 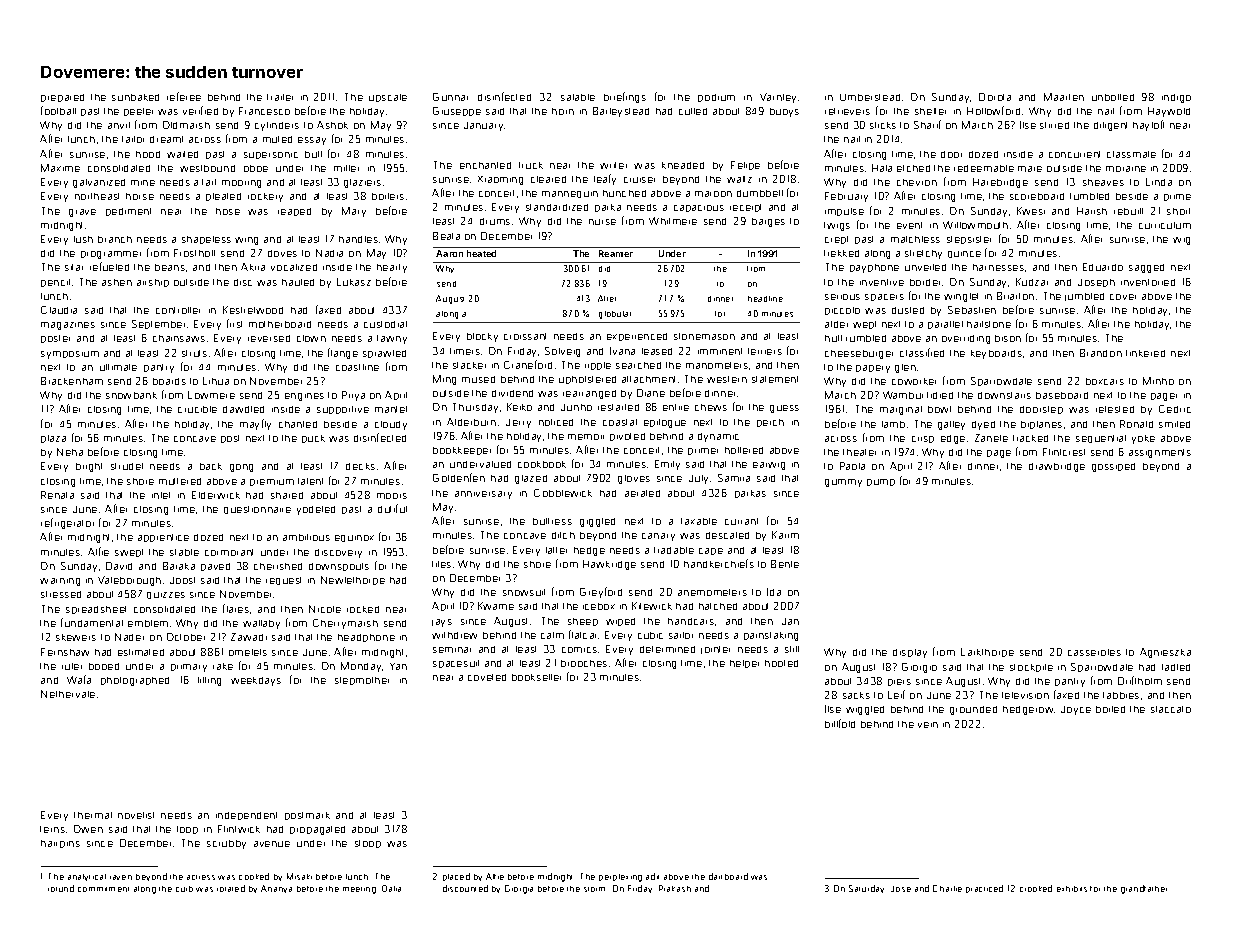 What do you see at coordinates (62, 98) in the screenshot?
I see `prepared` at bounding box center [62, 98].
